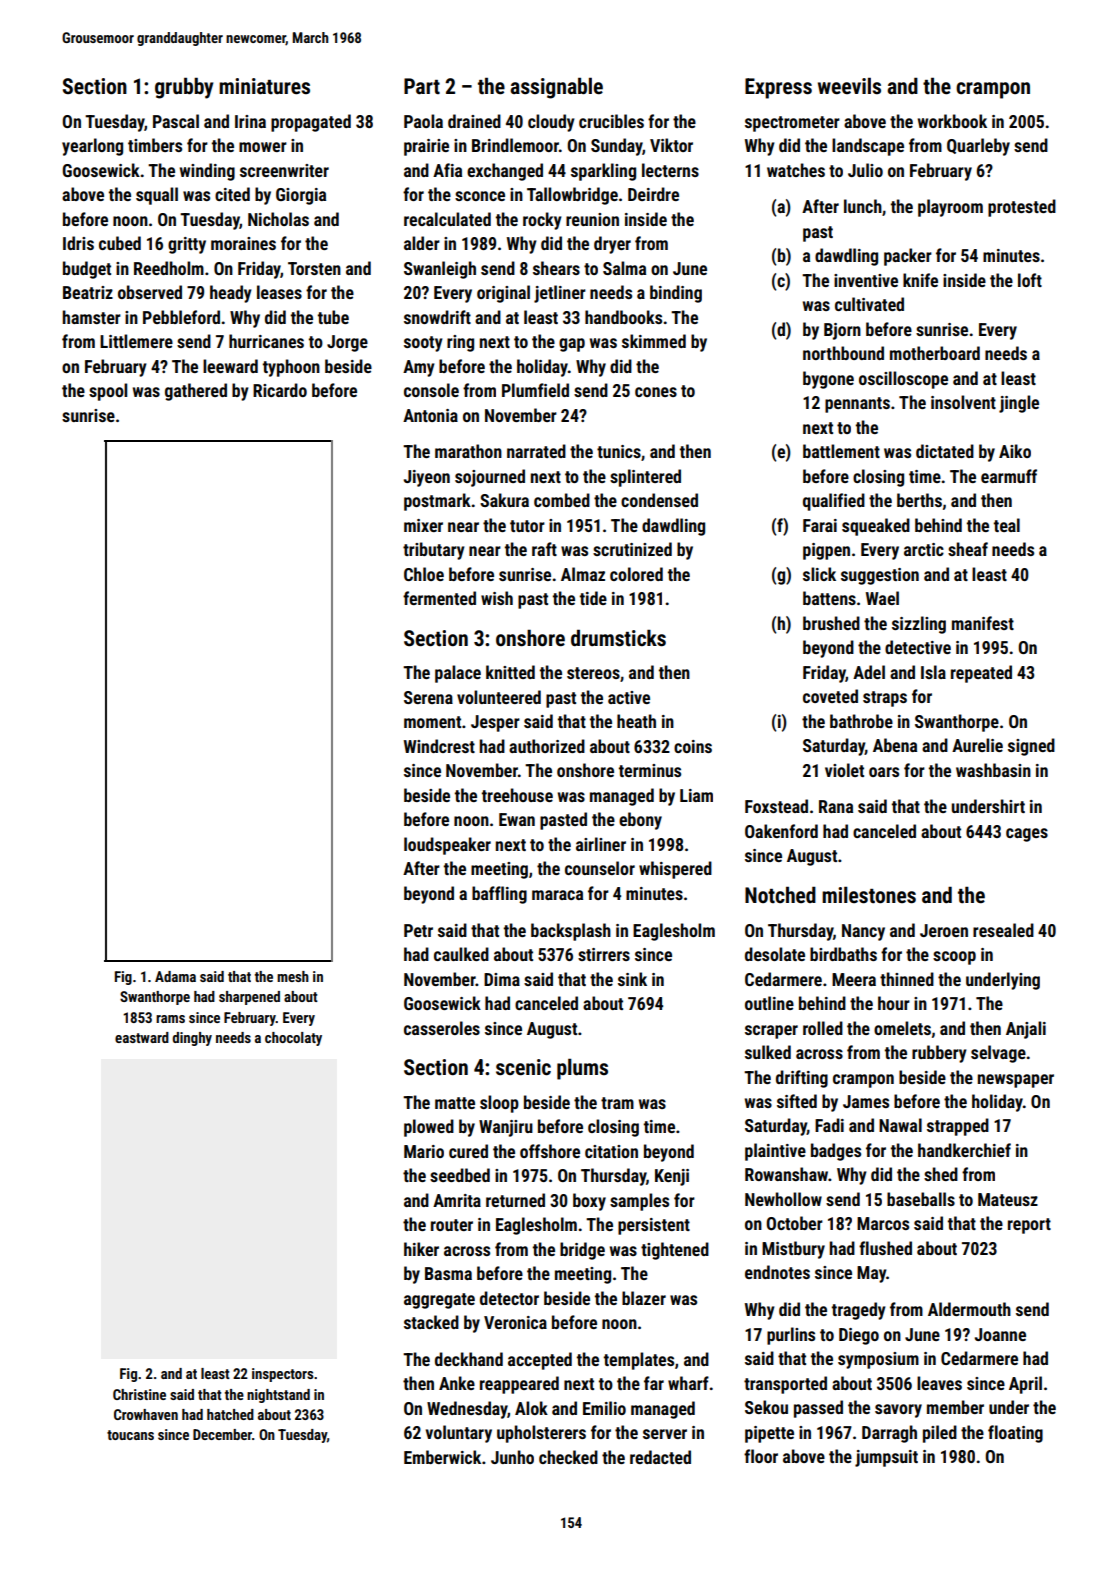 Image resolution: width=1120 pixels, height=1584 pixels. What do you see at coordinates (439, 746) in the image?
I see `Windcrest` at bounding box center [439, 746].
